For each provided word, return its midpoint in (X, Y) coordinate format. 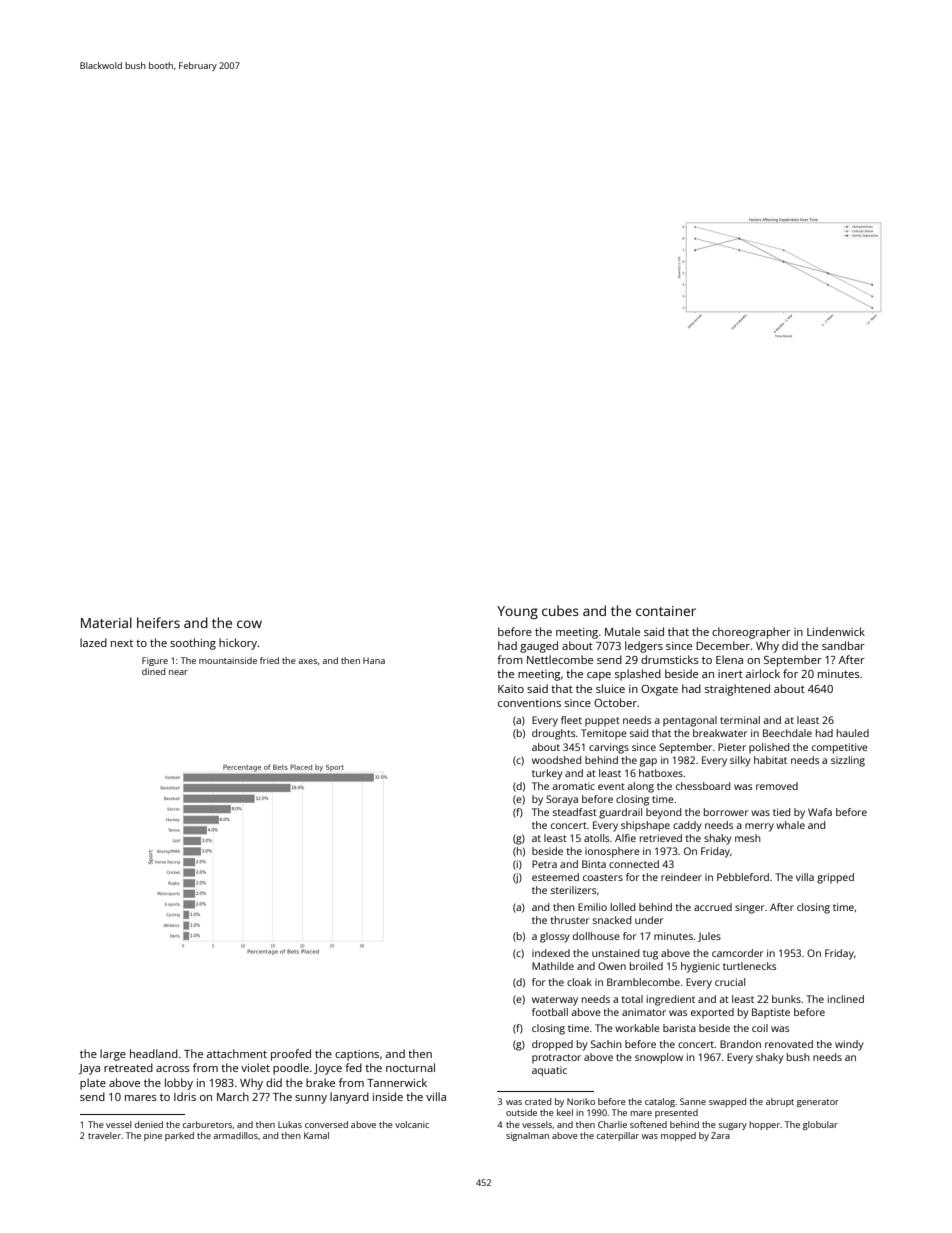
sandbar (843, 645)
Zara (720, 1135)
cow (249, 624)
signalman (527, 1136)
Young (517, 613)
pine (153, 1136)
